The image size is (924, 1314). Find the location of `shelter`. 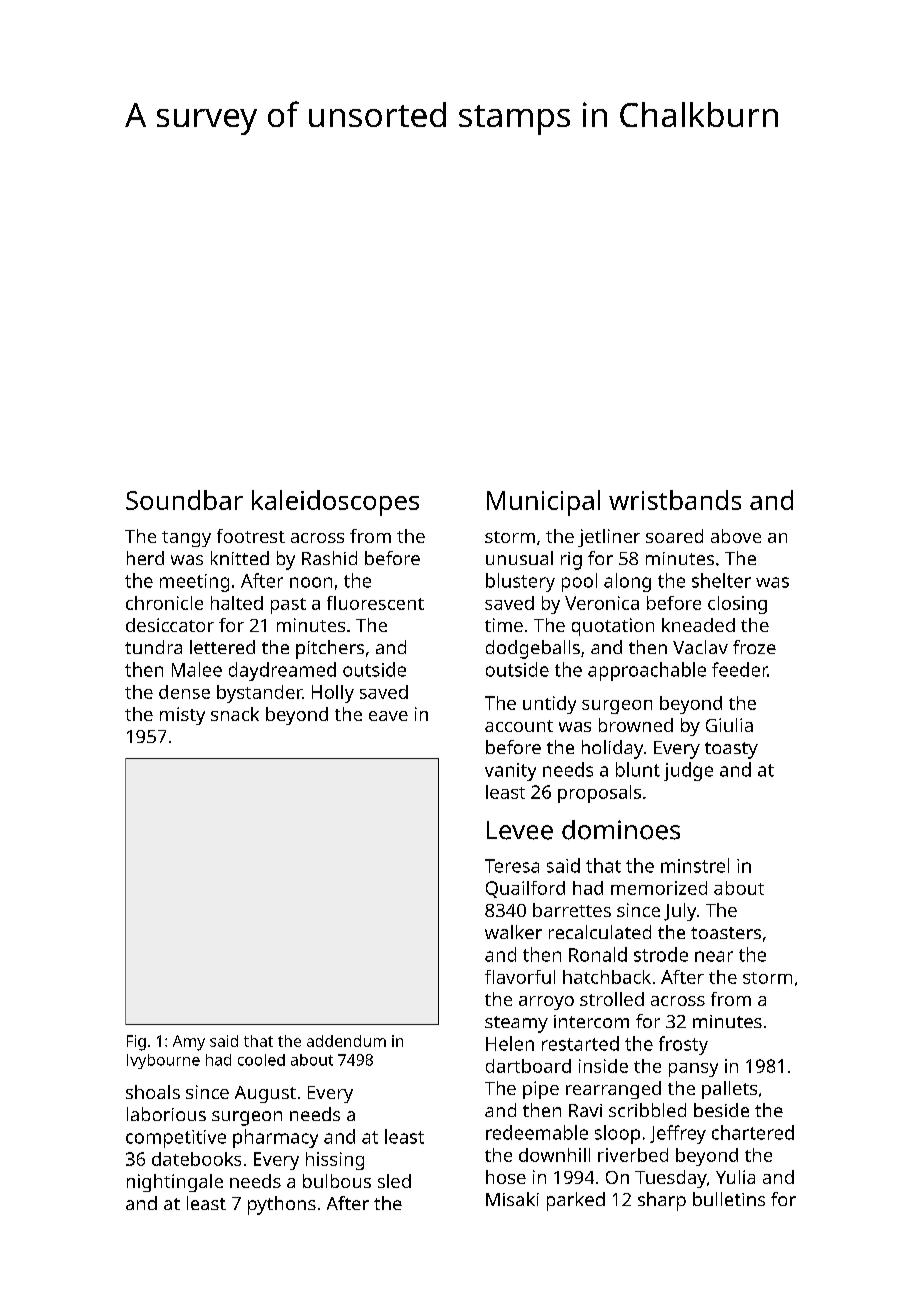

shelter is located at coordinates (721, 580).
